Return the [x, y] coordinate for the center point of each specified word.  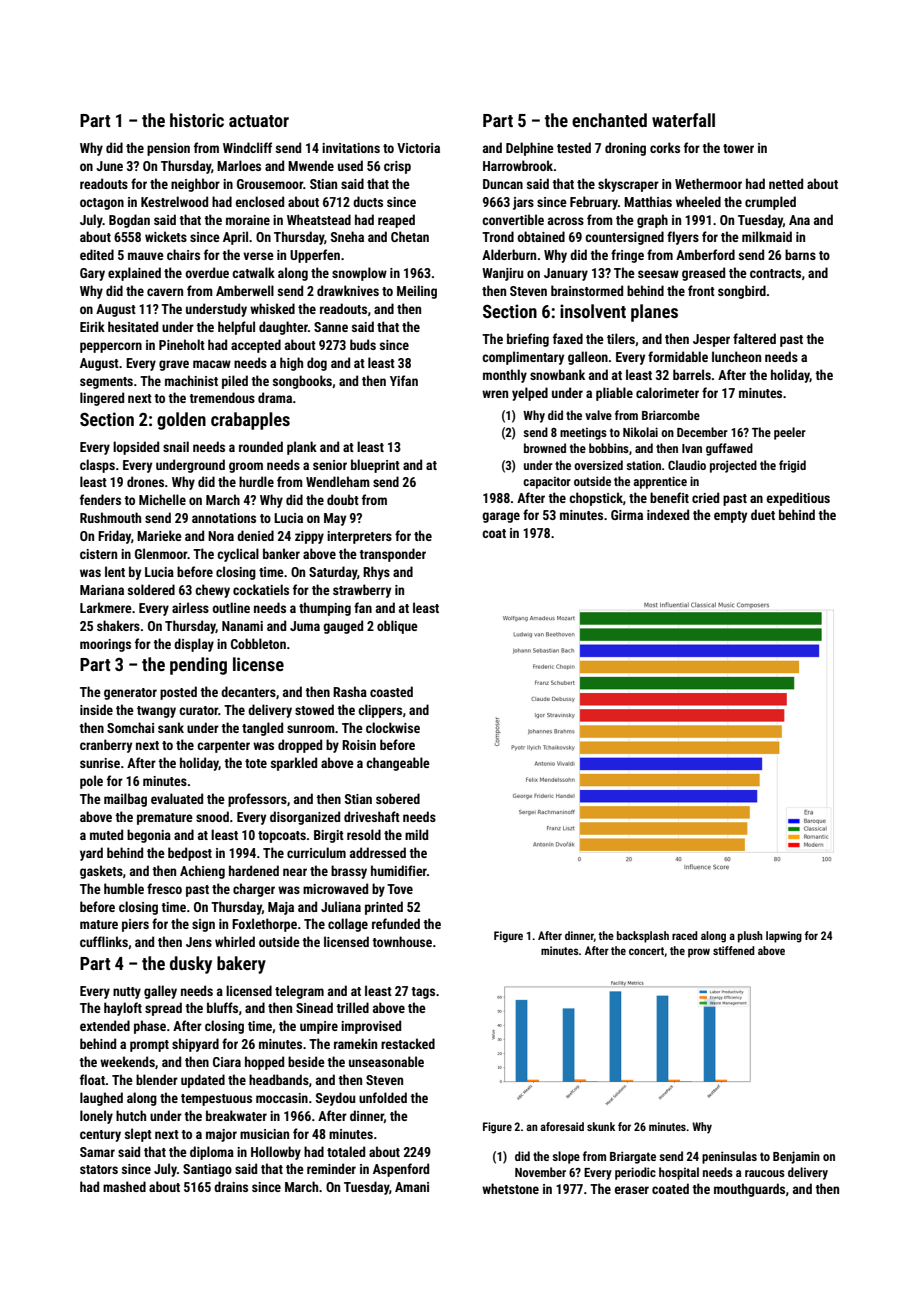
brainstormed [587, 290]
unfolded [383, 1097]
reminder [331, 1168]
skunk [601, 1126]
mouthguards [749, 1190]
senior [330, 465]
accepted [256, 346]
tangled [262, 729]
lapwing [784, 937]
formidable [678, 356]
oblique [397, 627]
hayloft [123, 1009]
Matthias [648, 201]
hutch [131, 1115]
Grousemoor [270, 184]
